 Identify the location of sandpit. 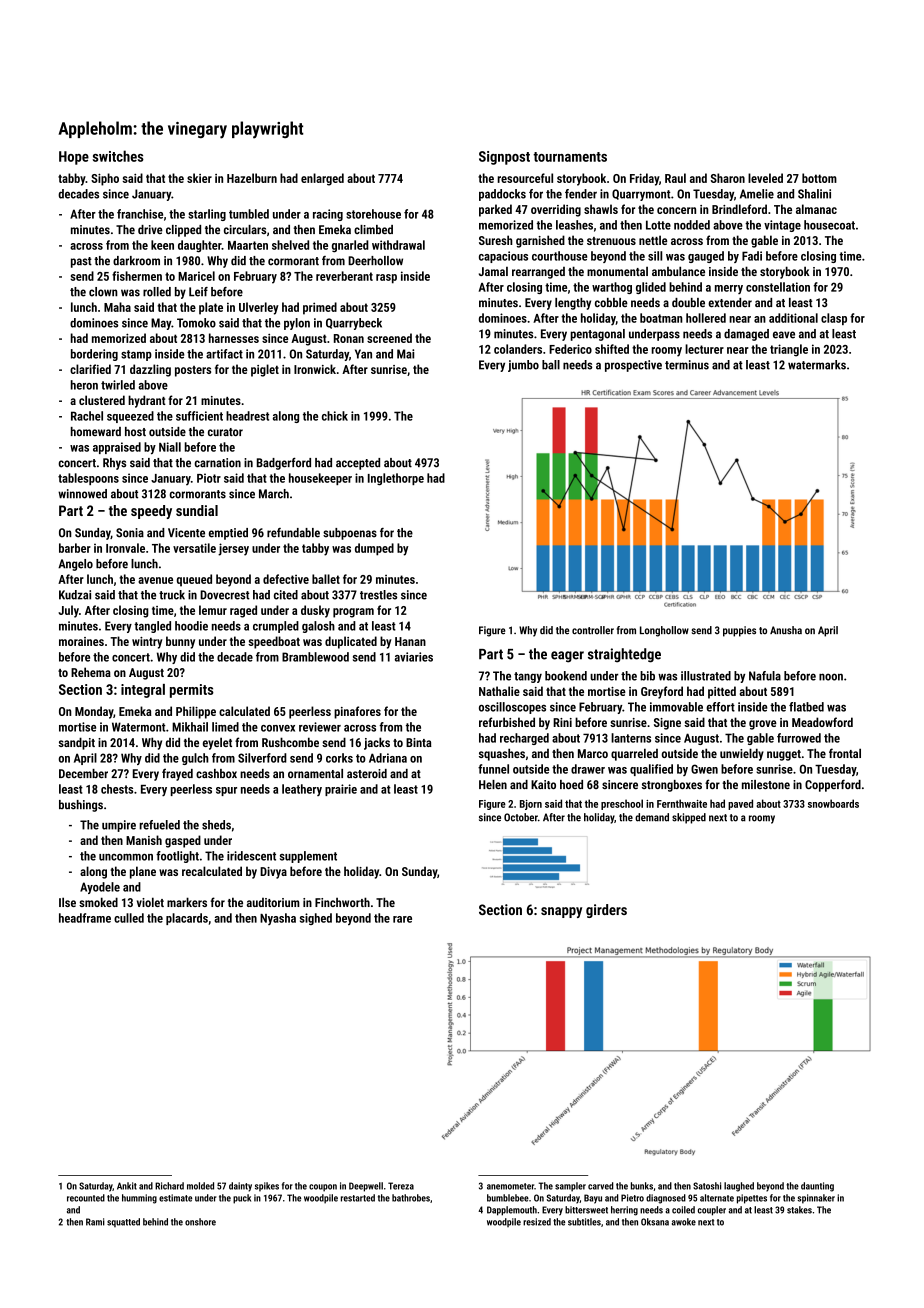
(77, 743).
